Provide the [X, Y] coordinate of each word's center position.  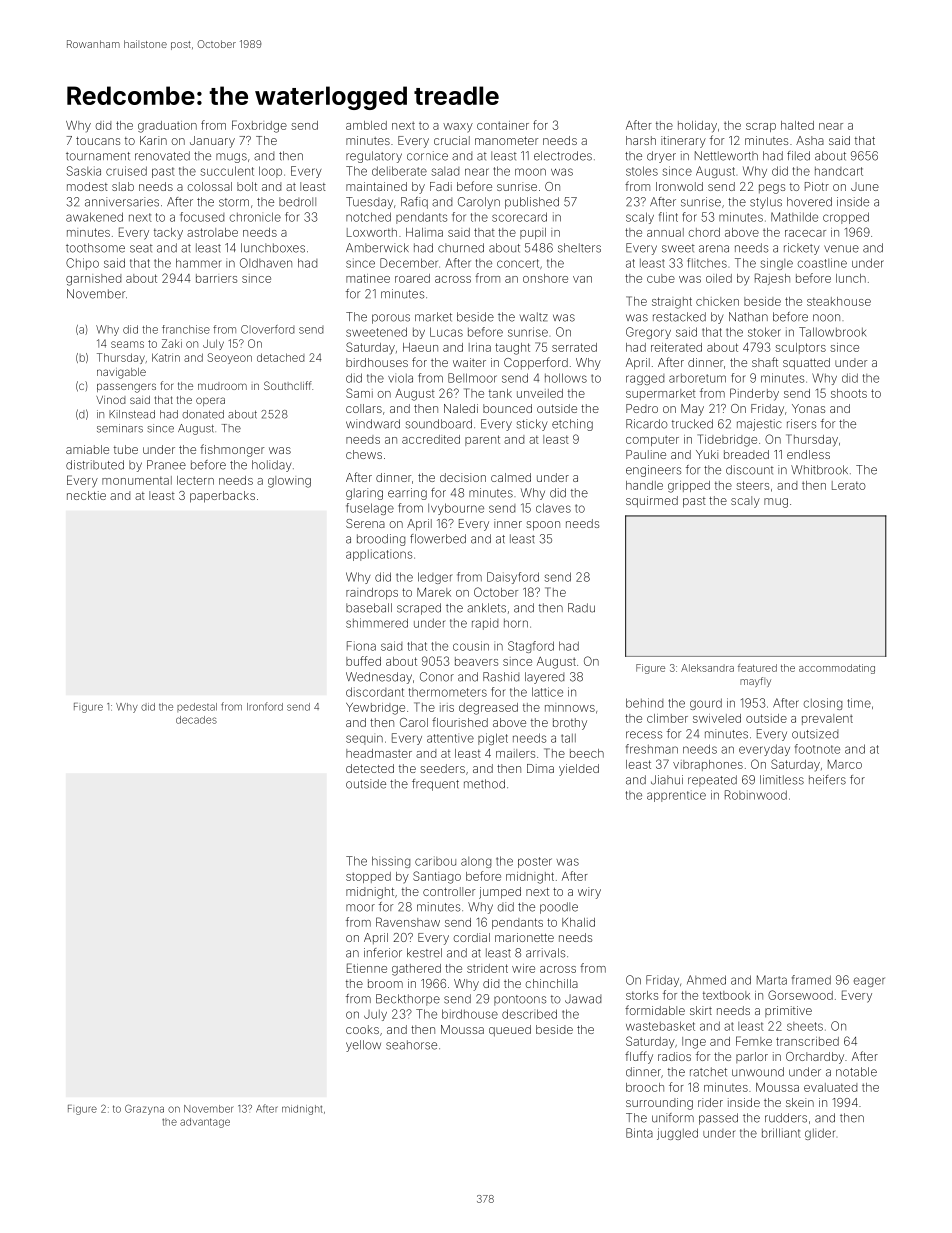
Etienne [367, 968]
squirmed [652, 502]
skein [800, 1102]
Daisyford [513, 578]
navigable [121, 373]
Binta [639, 1133]
